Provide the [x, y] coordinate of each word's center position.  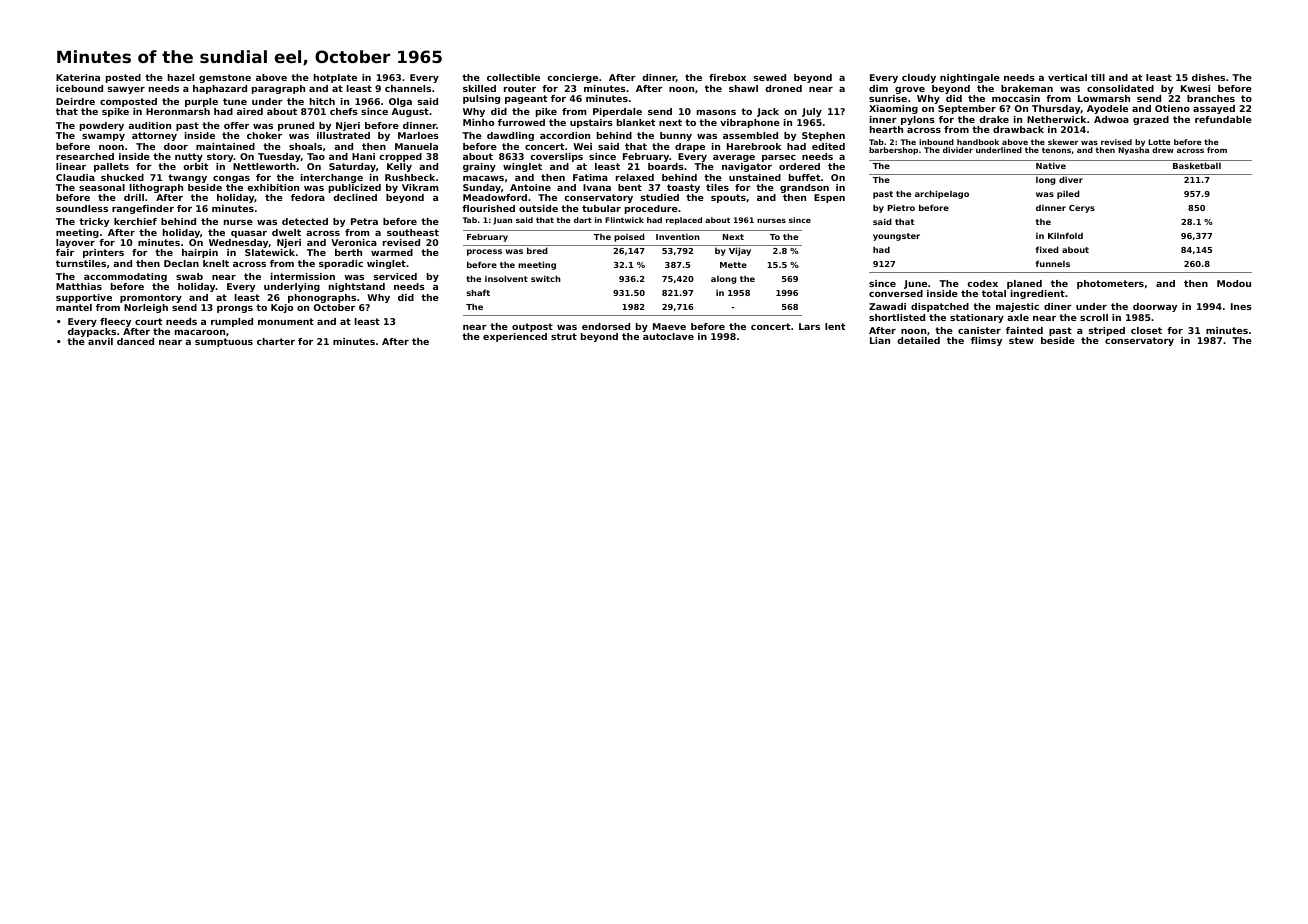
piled [1068, 194]
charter [276, 341]
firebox [727, 77]
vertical [1067, 77]
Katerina [78, 77]
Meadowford [495, 197]
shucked [122, 177]
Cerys [1082, 209]
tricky [94, 222]
